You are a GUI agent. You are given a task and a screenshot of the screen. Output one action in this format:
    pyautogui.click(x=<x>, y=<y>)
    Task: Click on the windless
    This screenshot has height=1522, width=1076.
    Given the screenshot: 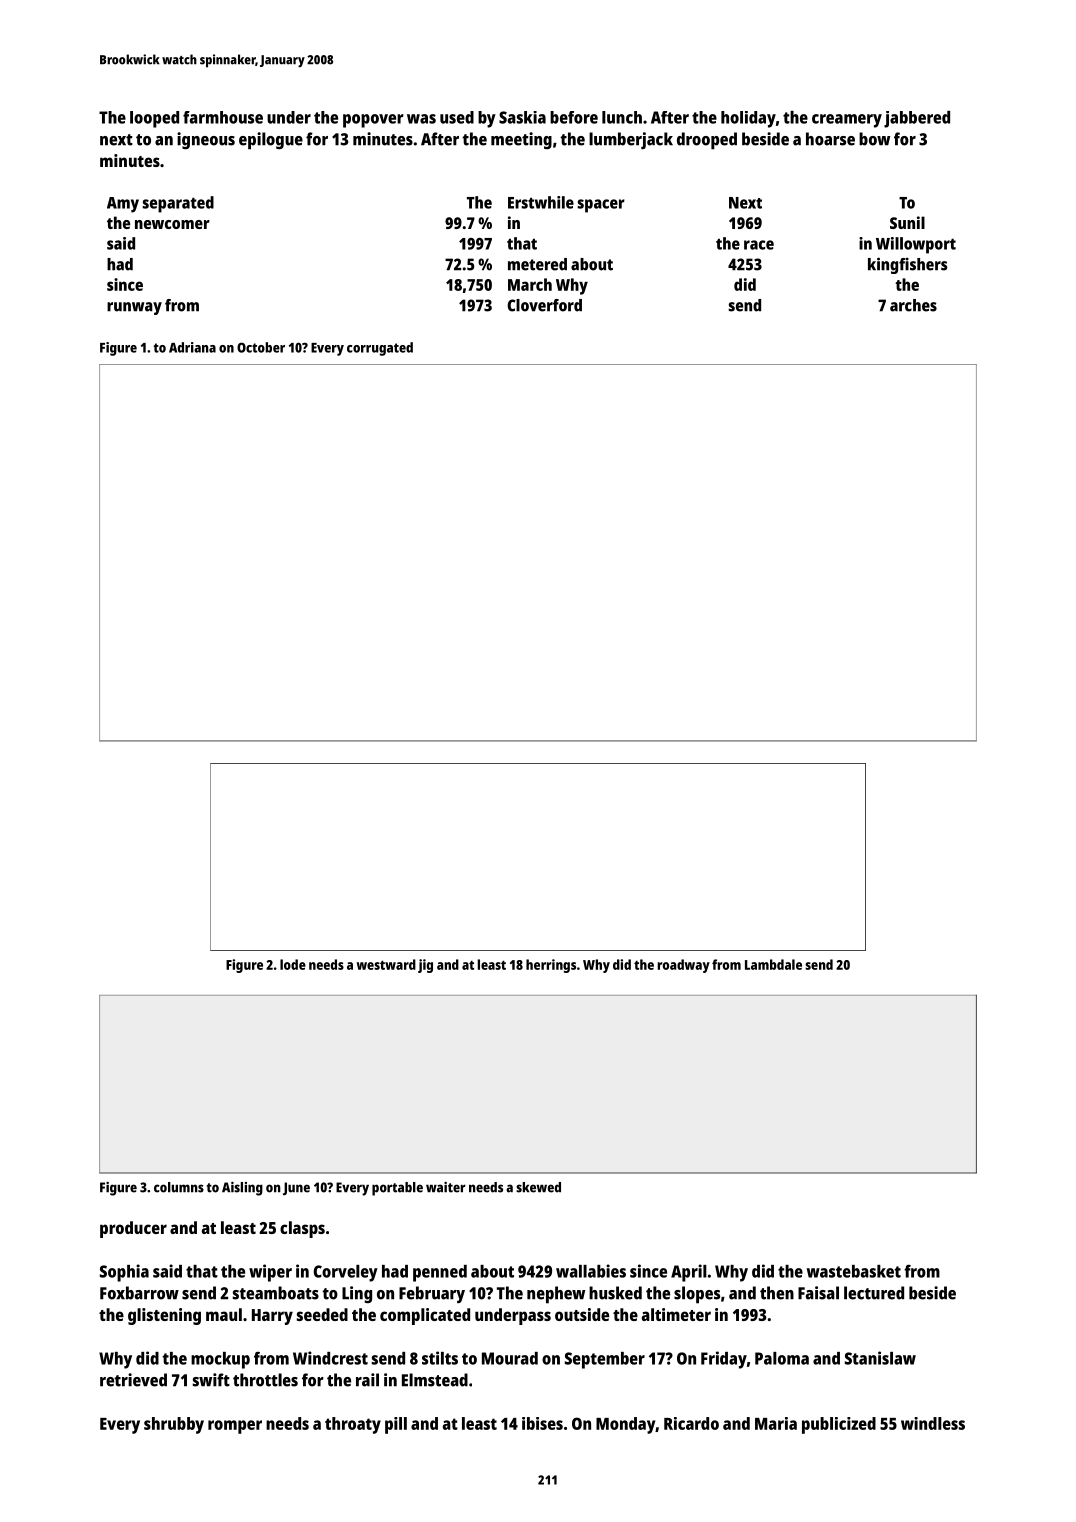 What is the action you would take?
    pyautogui.click(x=933, y=1423)
